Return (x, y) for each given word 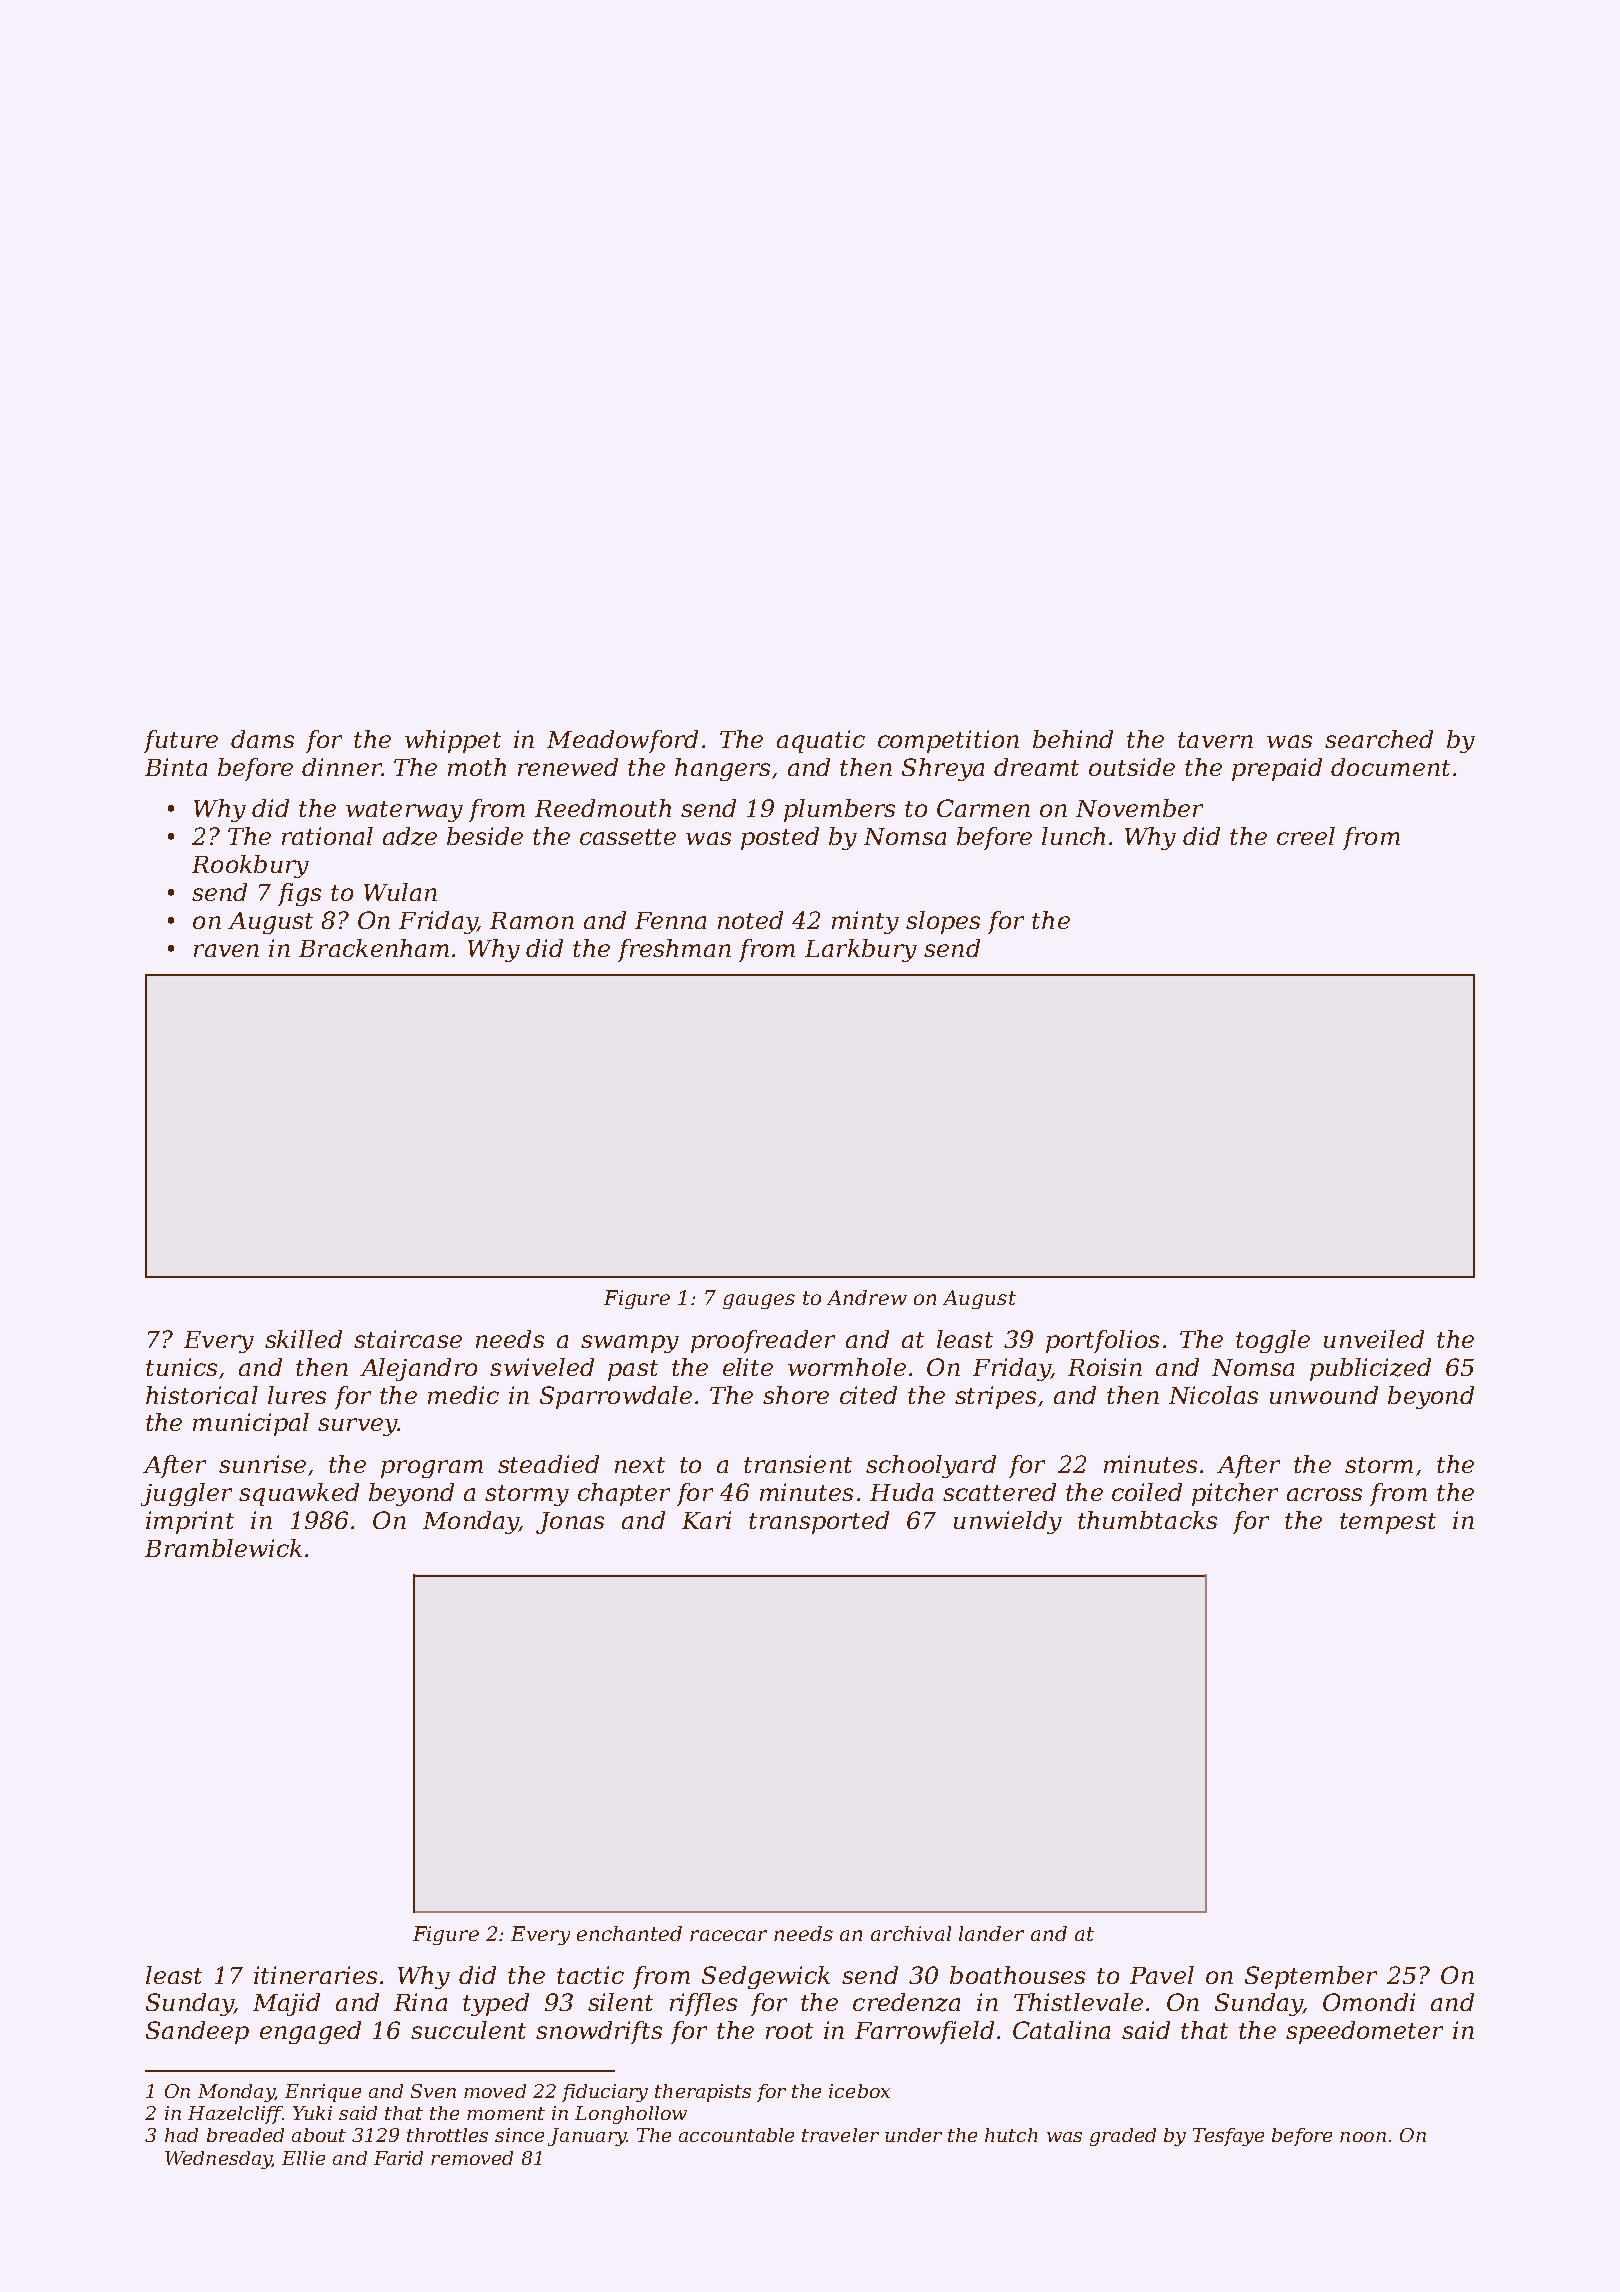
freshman (674, 950)
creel (1306, 836)
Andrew (867, 1297)
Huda (901, 1492)
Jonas (570, 1523)
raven (226, 950)
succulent (468, 2030)
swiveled (542, 1367)
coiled (1147, 1492)
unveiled (1374, 1339)
